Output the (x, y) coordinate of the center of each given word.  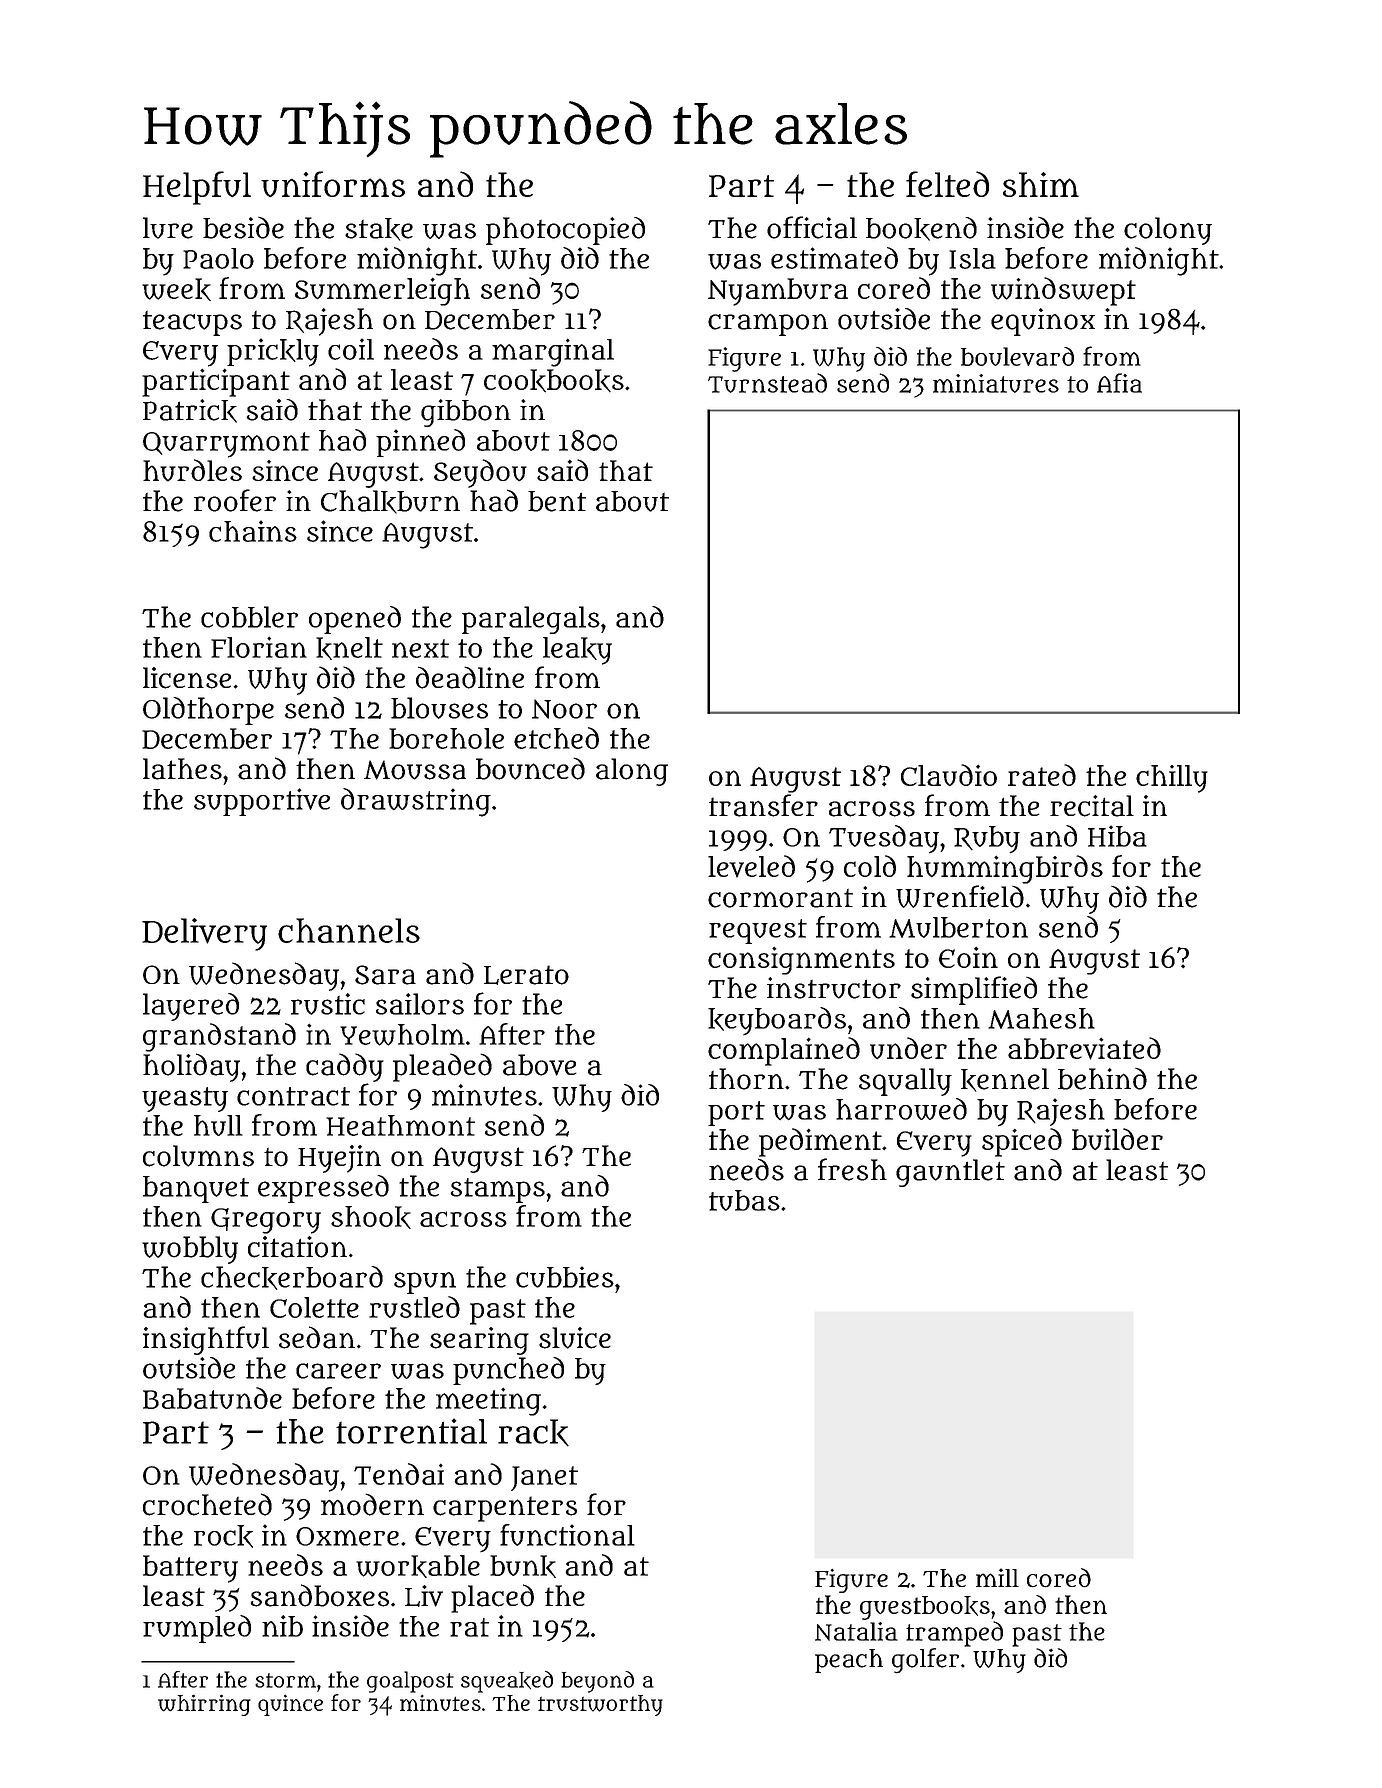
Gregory (266, 1221)
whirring (204, 1705)
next (420, 648)
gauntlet (950, 1173)
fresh (852, 1169)
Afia (1119, 383)
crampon (768, 325)
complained (784, 1051)
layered (191, 1007)
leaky (577, 651)
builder (1117, 1139)
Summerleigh (382, 291)
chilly (1172, 779)
